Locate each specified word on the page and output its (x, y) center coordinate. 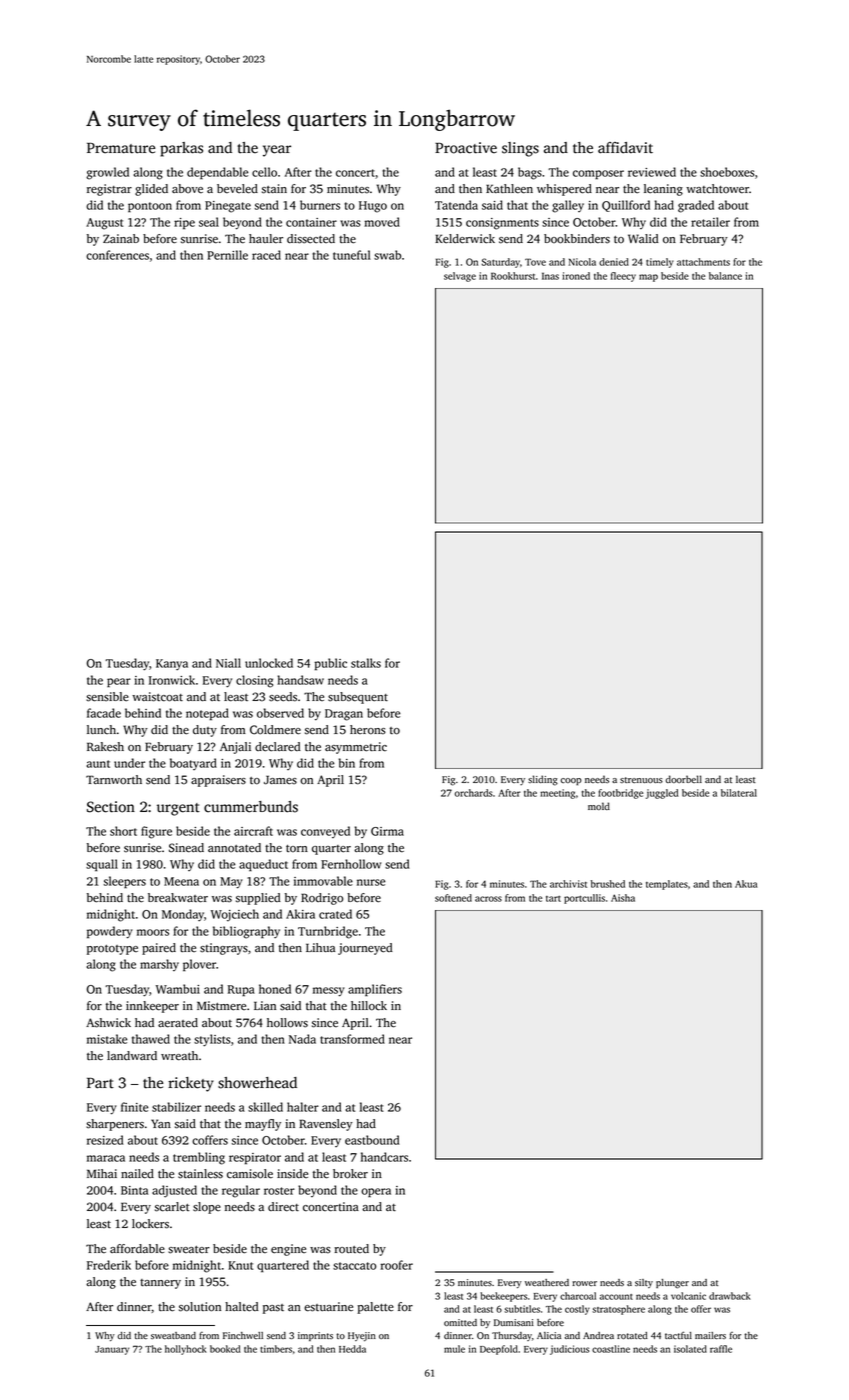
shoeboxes (727, 172)
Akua (746, 884)
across (488, 899)
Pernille (227, 255)
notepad (207, 714)
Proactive (466, 148)
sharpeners (115, 1125)
